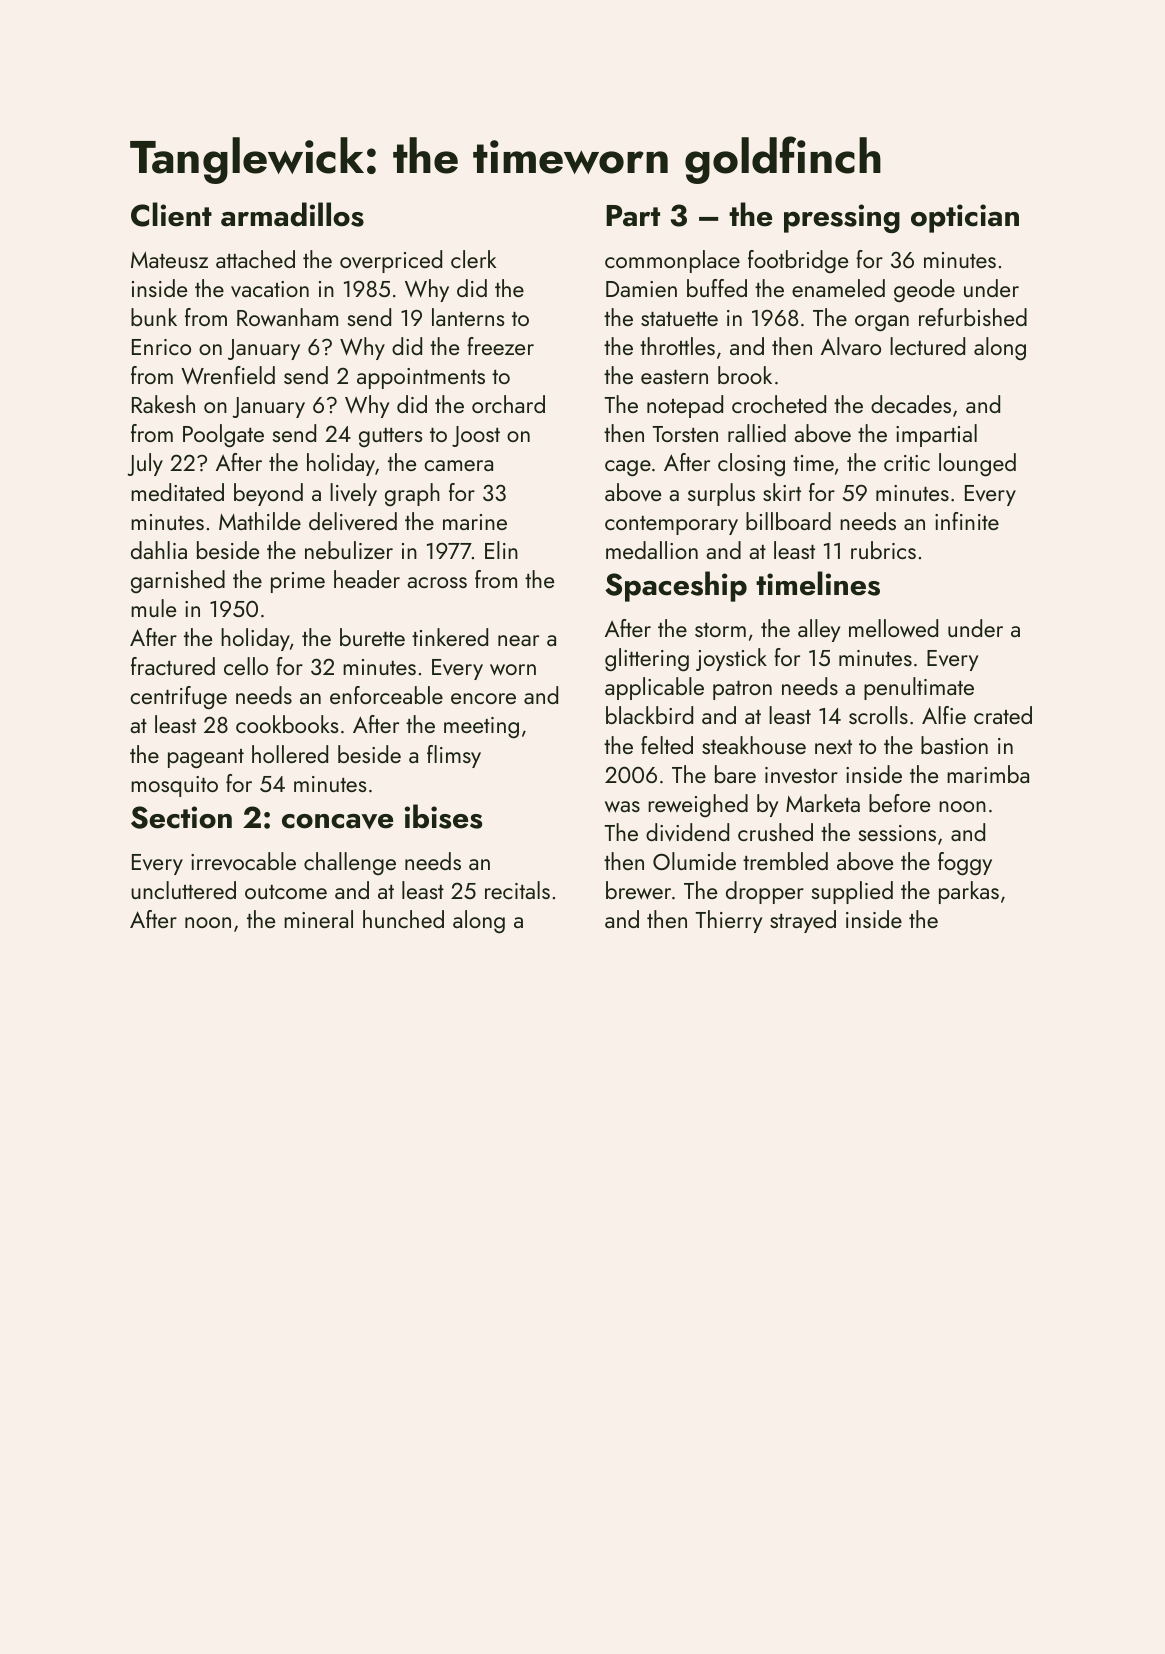 This screenshot has width=1165, height=1654. Describe the element at coordinates (181, 817) in the screenshot. I see `Section` at that location.
